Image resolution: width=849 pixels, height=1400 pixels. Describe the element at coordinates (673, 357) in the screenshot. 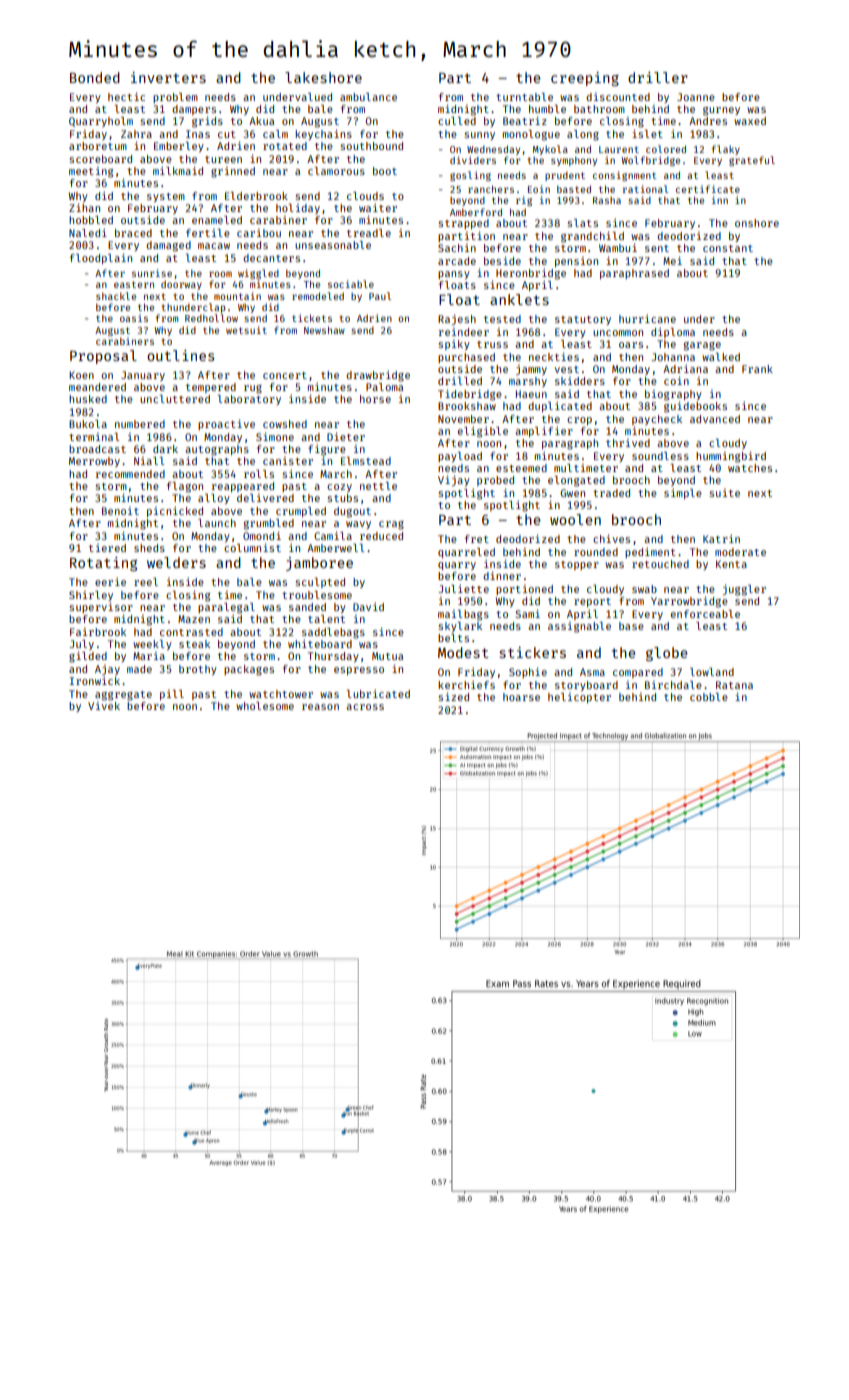

I see `Johanna` at that location.
